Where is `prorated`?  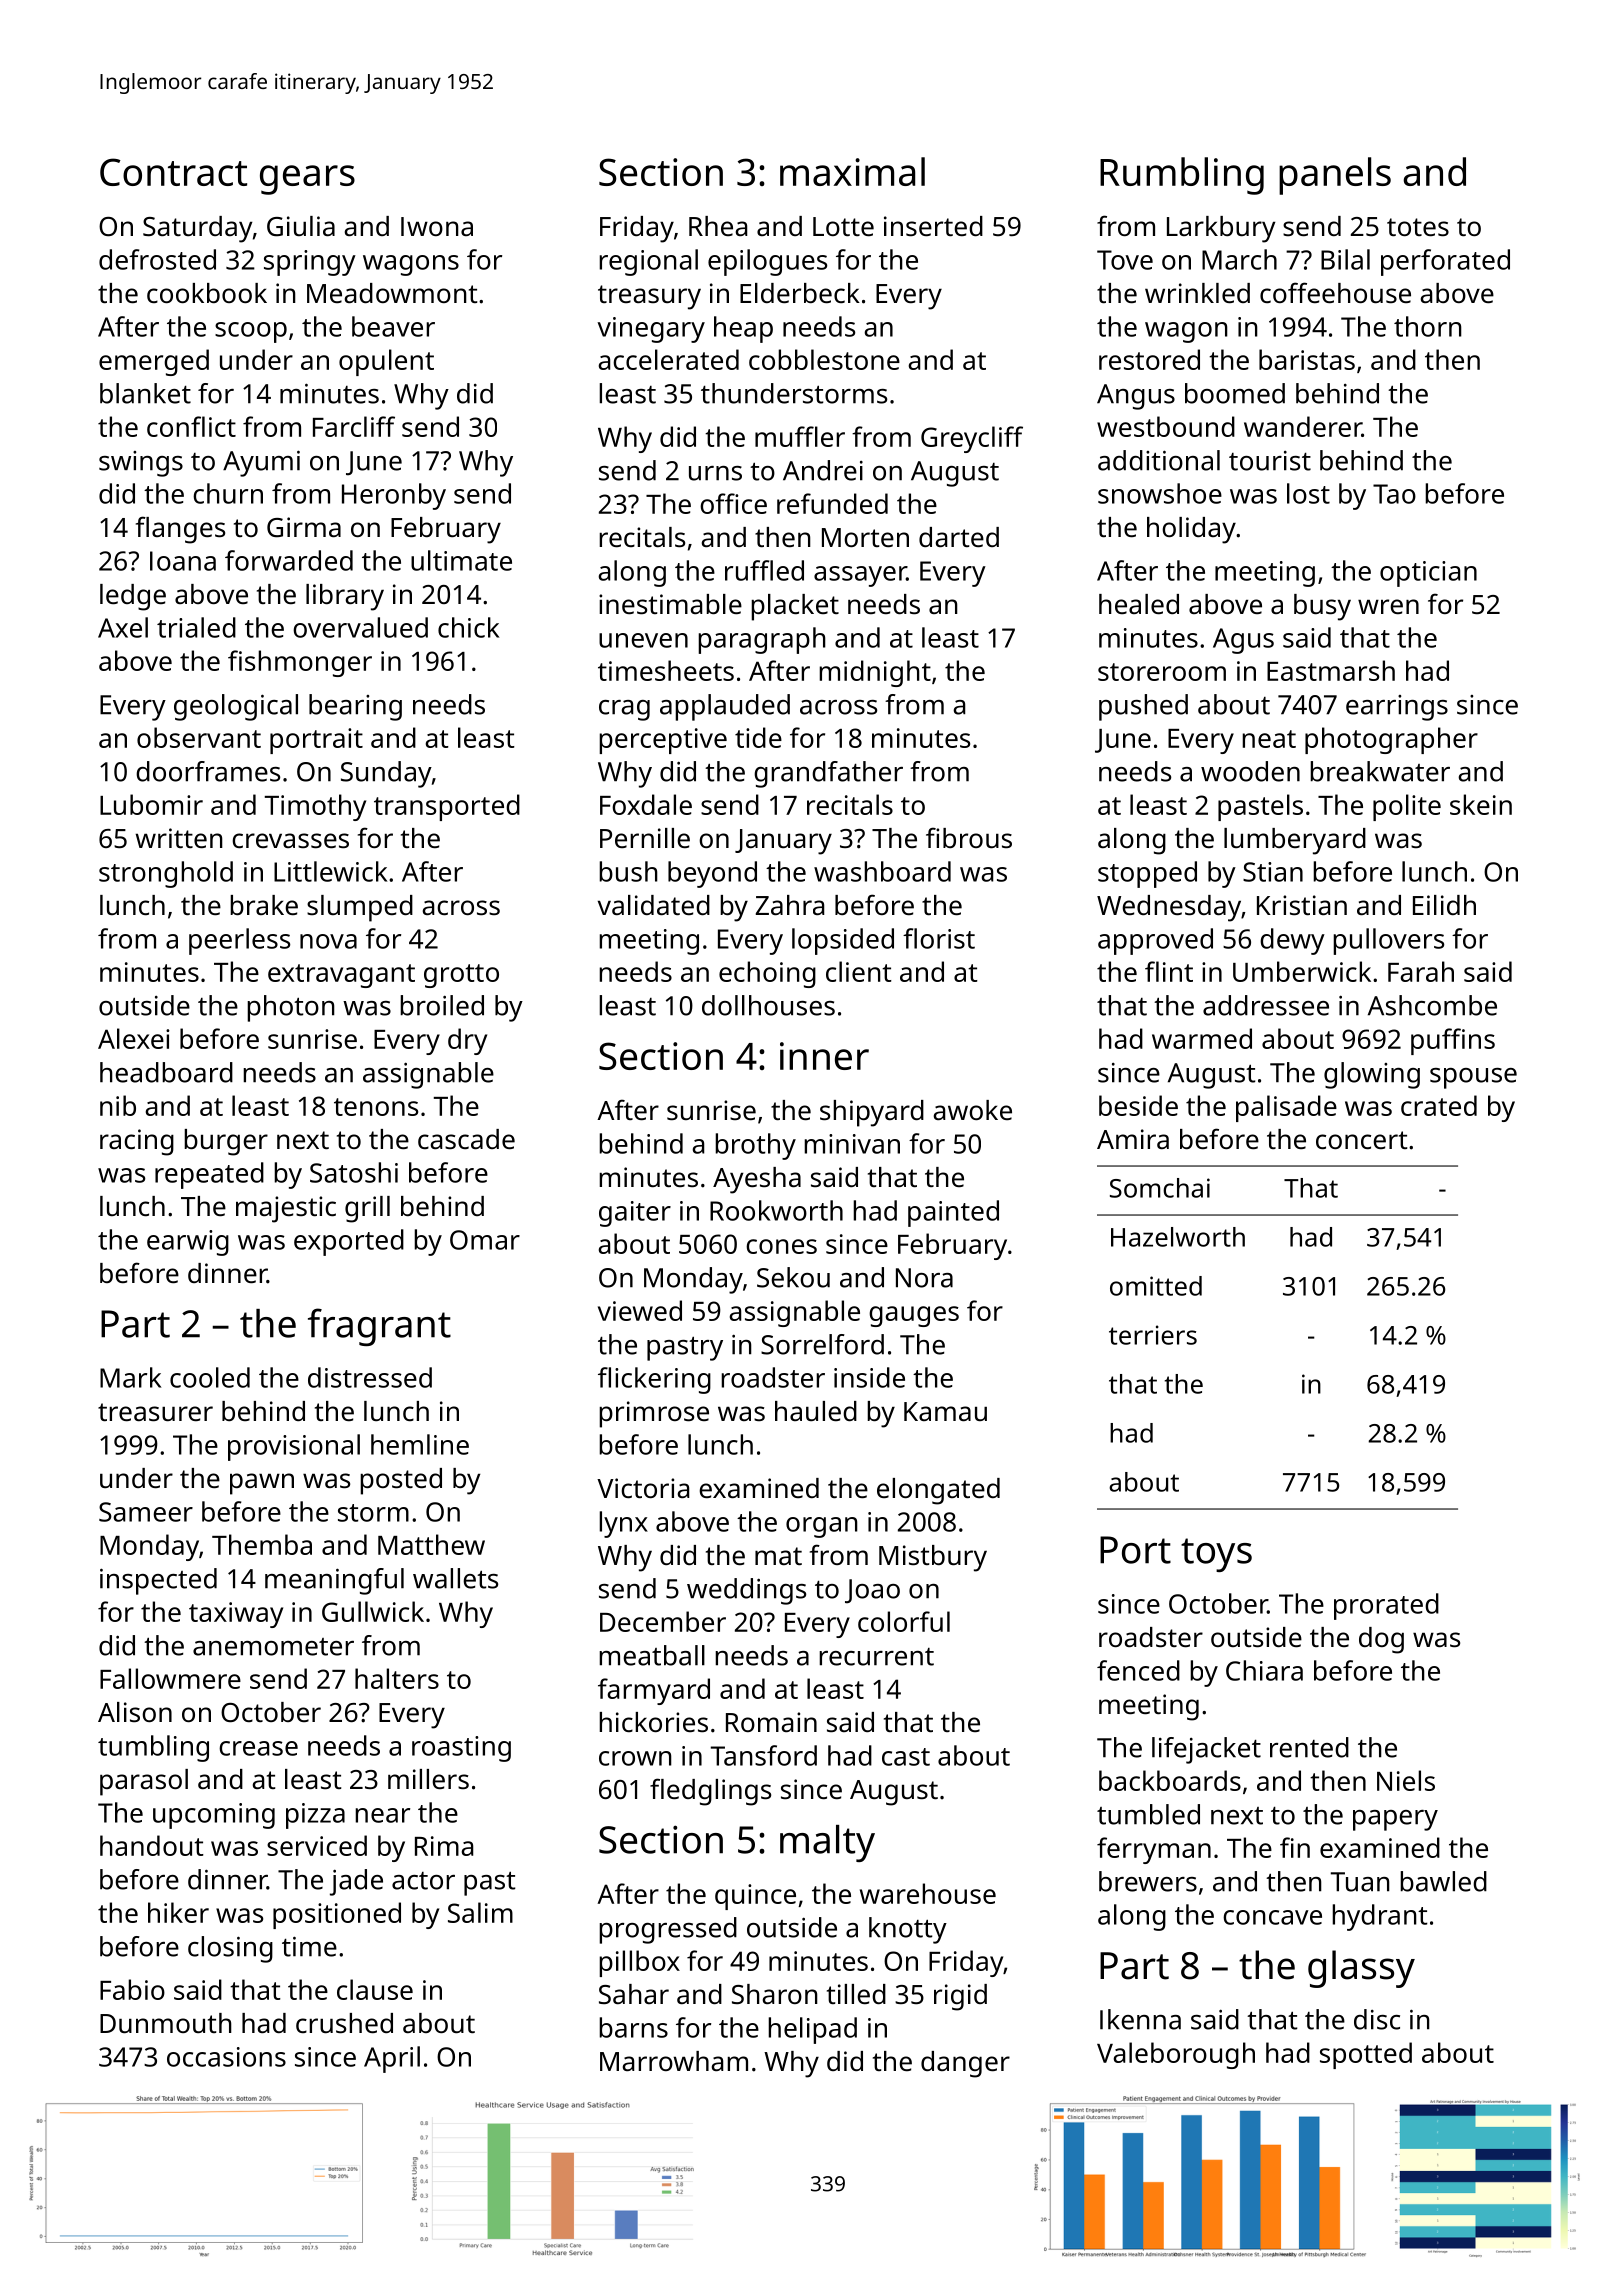
prorated is located at coordinates (1386, 1606).
